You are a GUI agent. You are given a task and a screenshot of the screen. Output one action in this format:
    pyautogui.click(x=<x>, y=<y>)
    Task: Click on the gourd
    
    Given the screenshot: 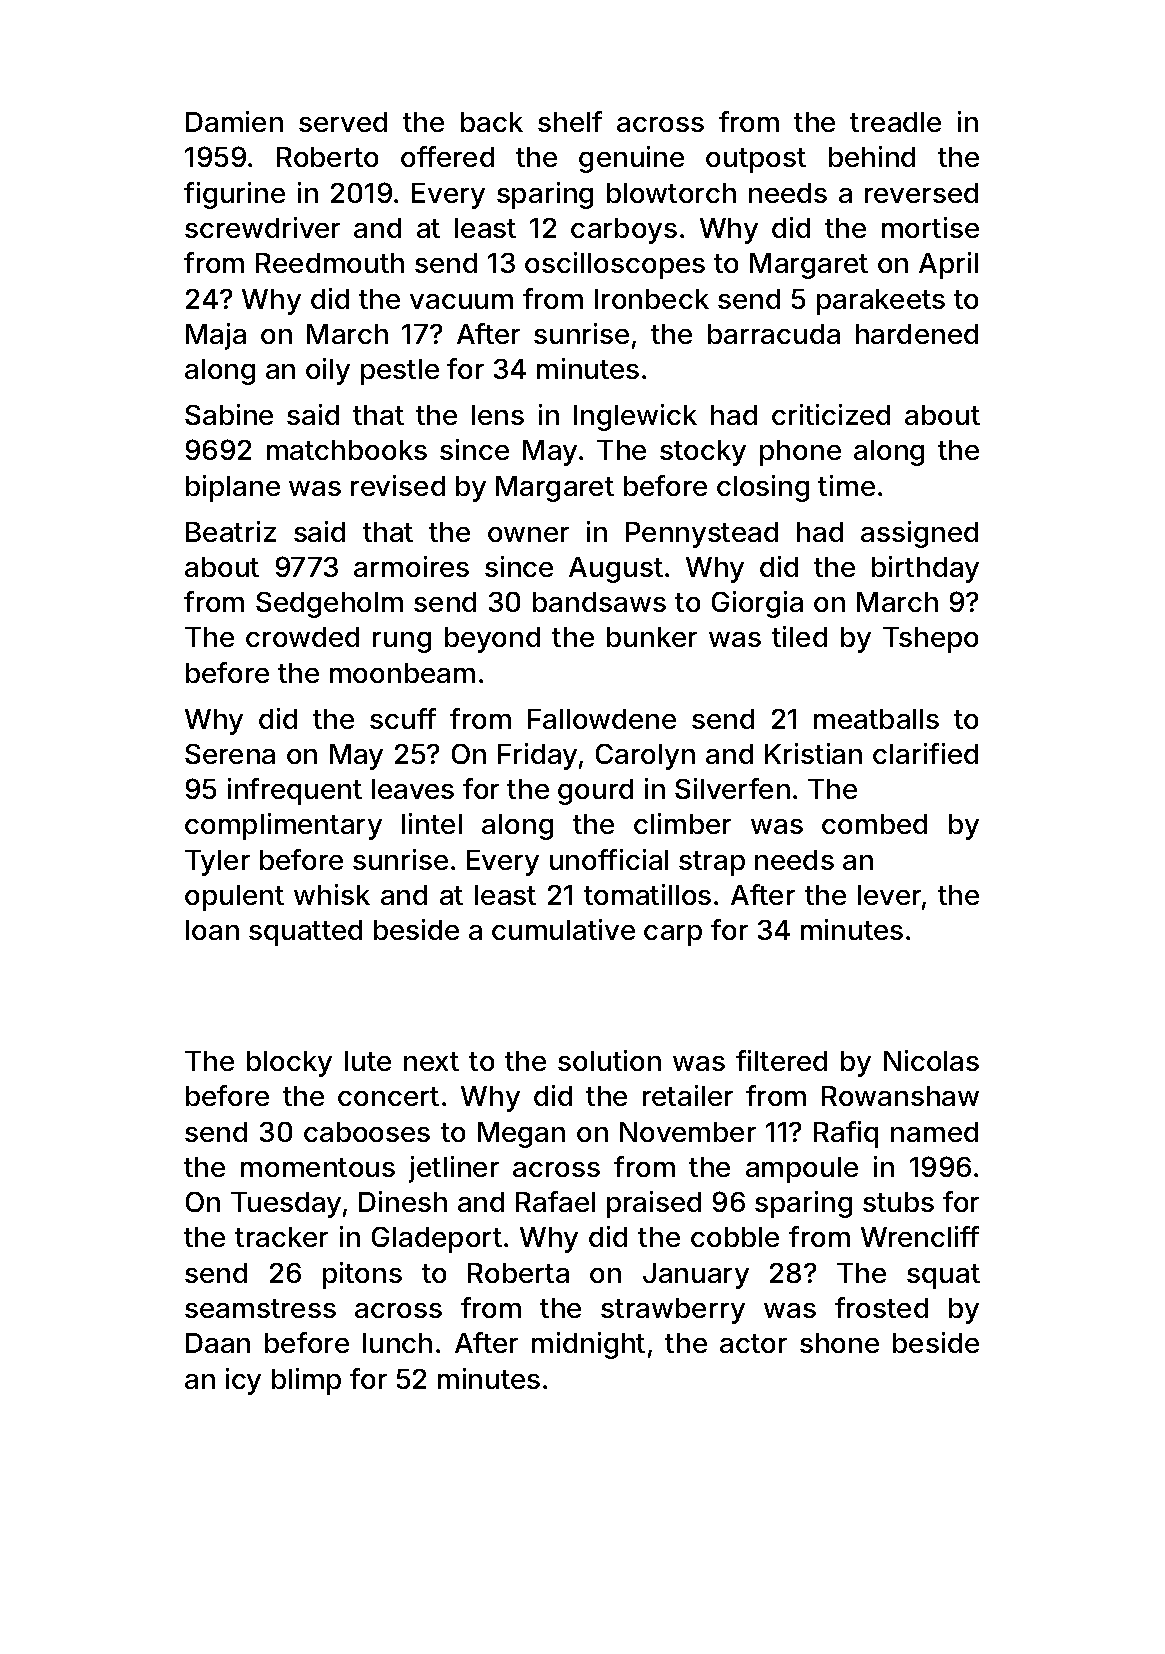 What is the action you would take?
    pyautogui.click(x=595, y=792)
